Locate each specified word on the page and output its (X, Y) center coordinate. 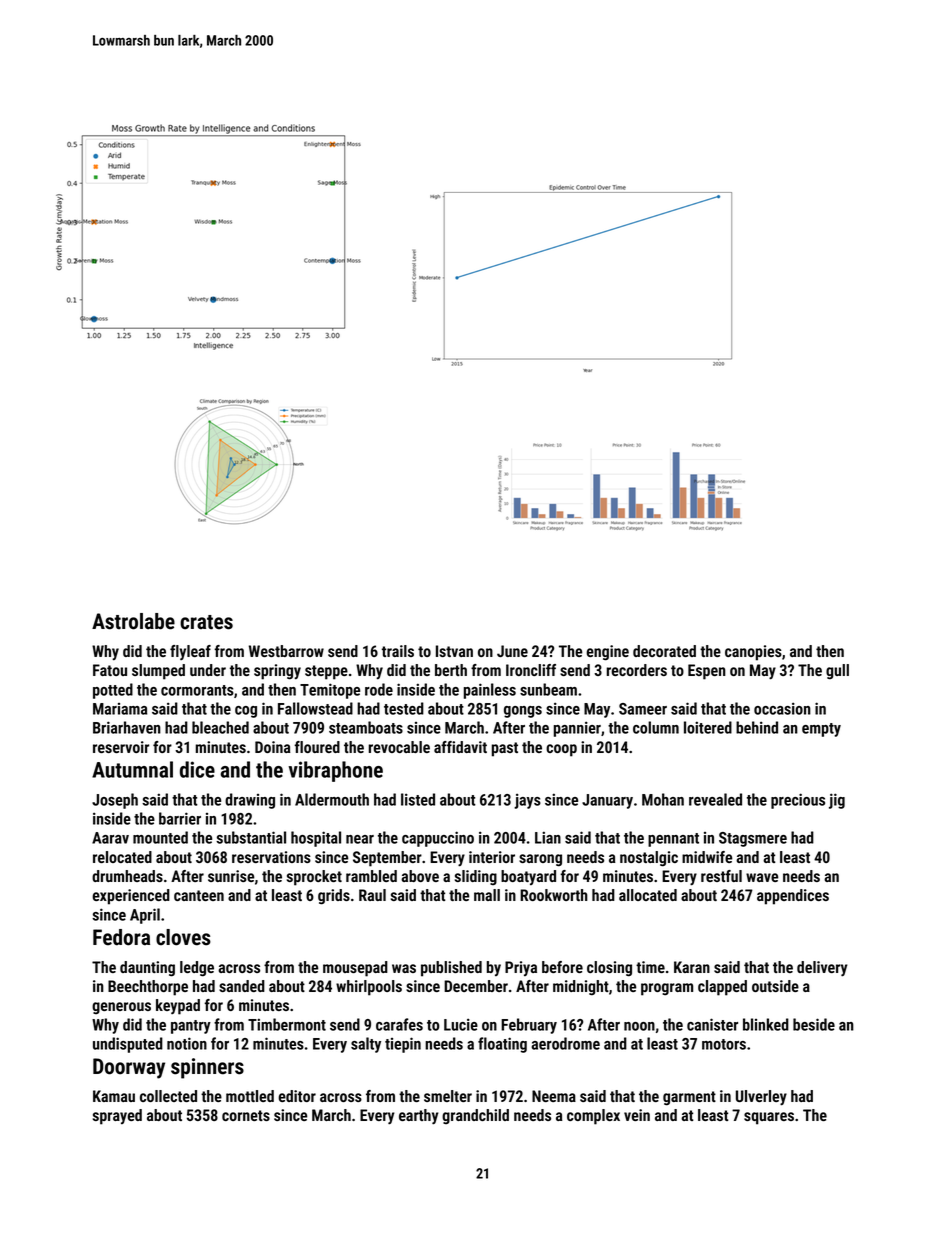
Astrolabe (133, 621)
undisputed (128, 1045)
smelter (448, 1096)
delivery (822, 969)
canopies (753, 653)
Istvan (454, 651)
